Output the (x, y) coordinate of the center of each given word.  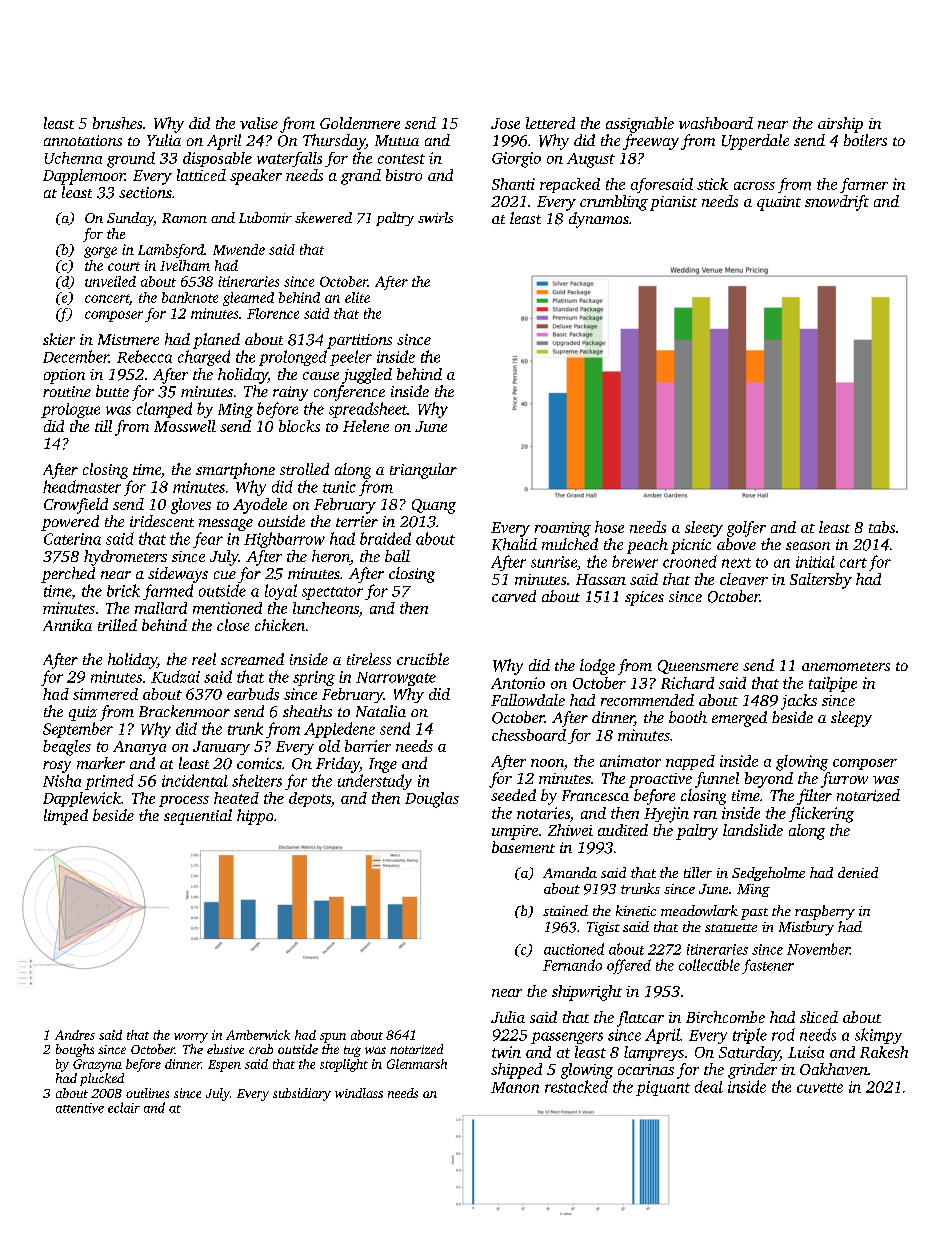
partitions (359, 341)
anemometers (846, 666)
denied (858, 872)
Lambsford (171, 251)
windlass (359, 1093)
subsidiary (302, 1094)
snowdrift (837, 203)
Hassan (601, 579)
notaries (543, 813)
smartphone (235, 471)
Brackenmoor (184, 711)
